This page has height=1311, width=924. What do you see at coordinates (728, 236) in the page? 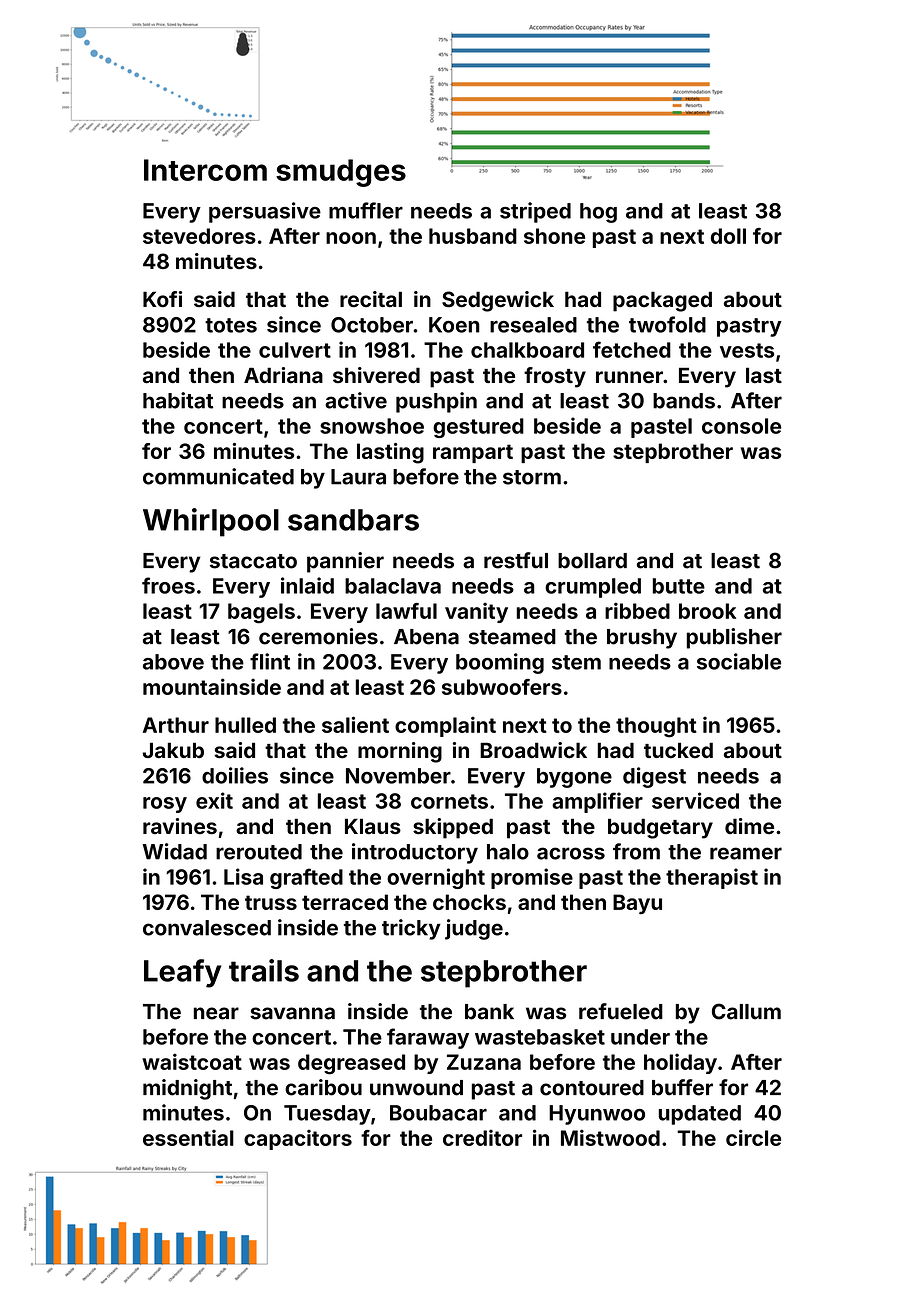
I see `doll` at bounding box center [728, 236].
